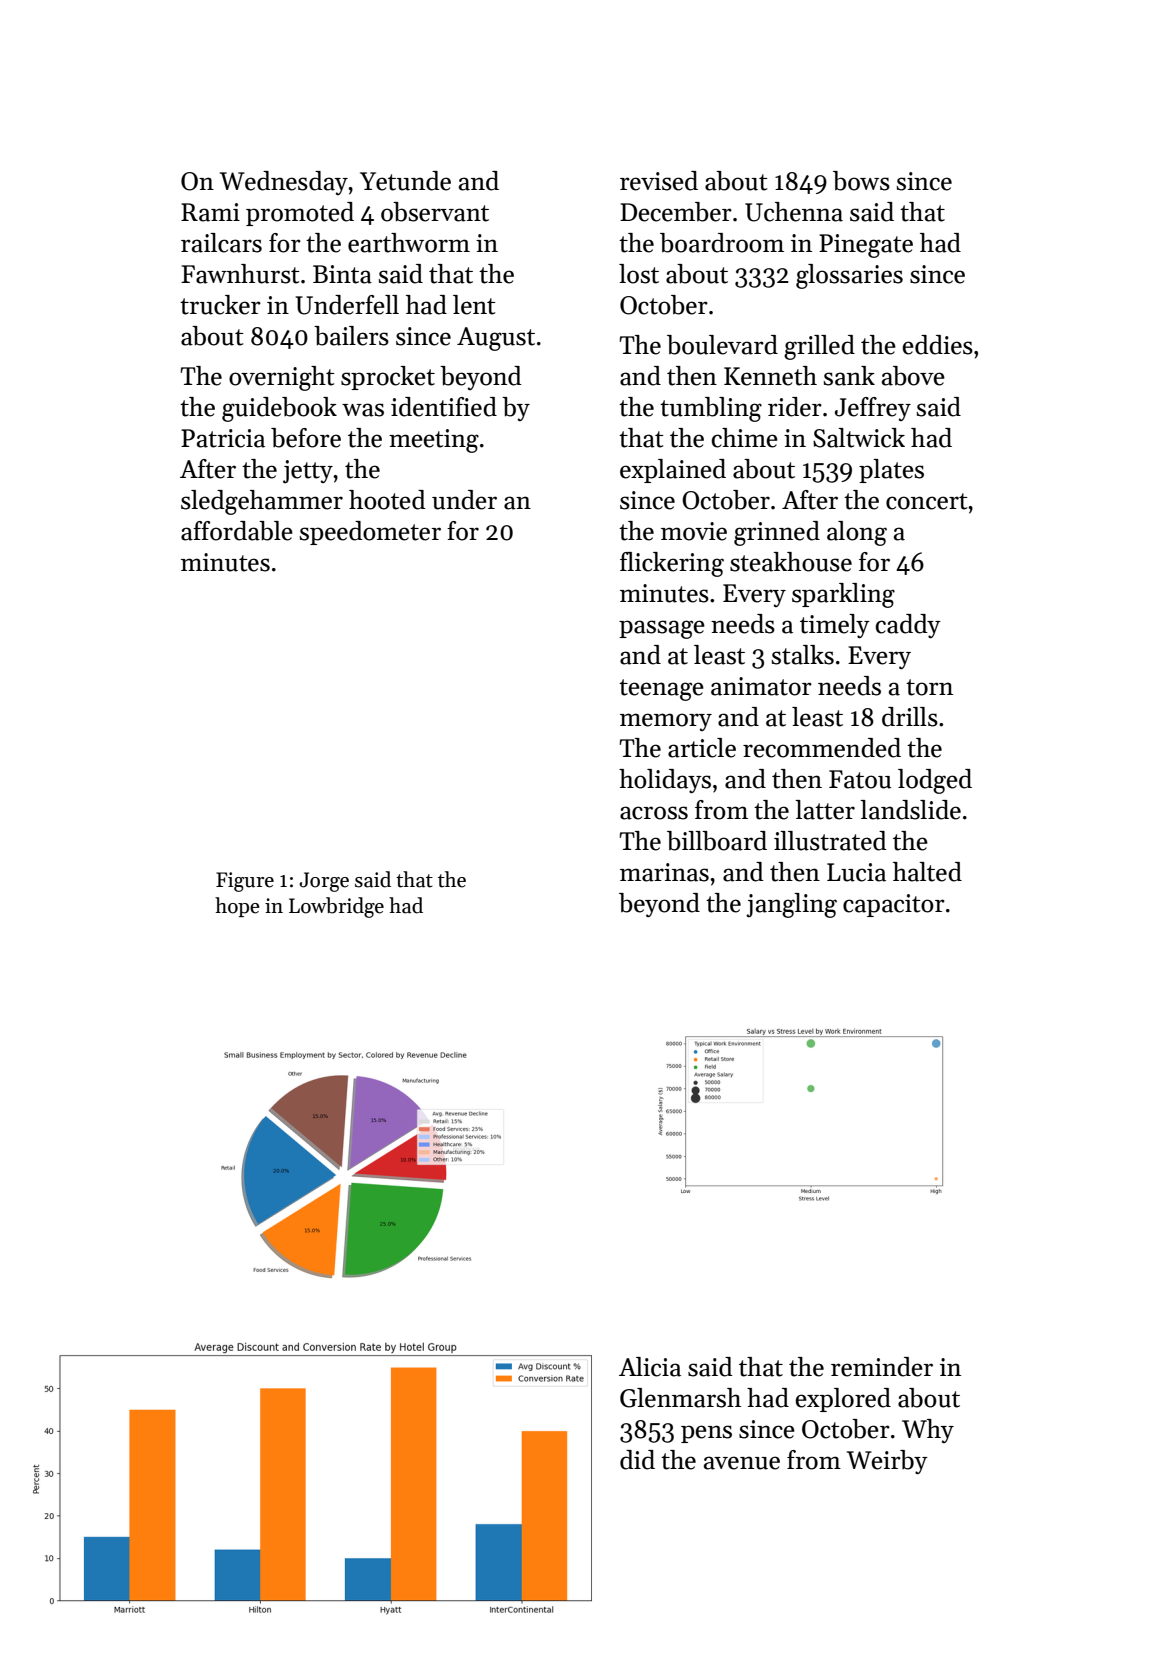  Describe the element at coordinates (894, 905) in the page. I see `capacitor` at that location.
